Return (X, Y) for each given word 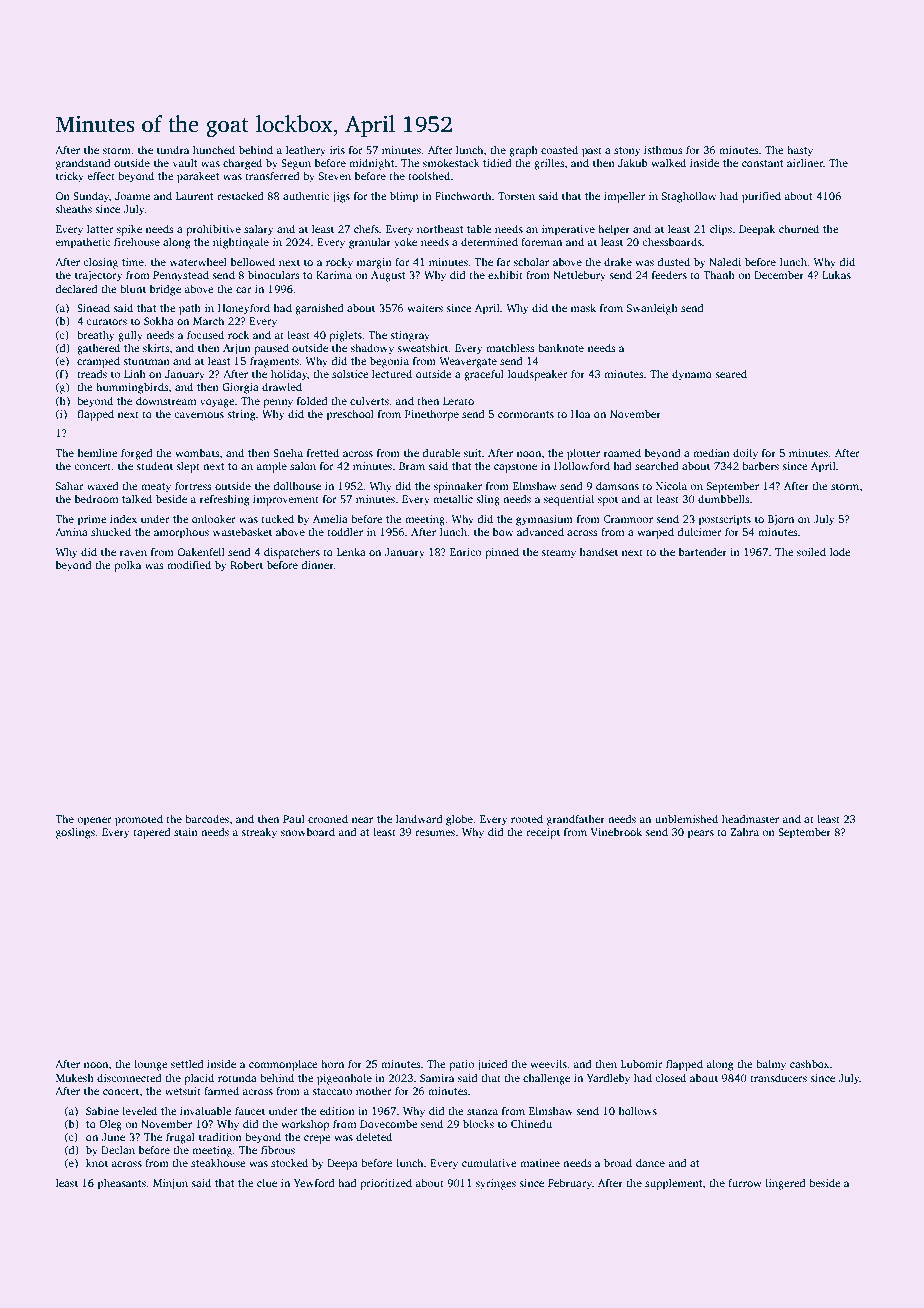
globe (459, 820)
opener (95, 821)
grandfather (576, 820)
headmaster (750, 818)
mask (583, 307)
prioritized (386, 1184)
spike (129, 230)
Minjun (170, 1184)
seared (731, 373)
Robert (246, 565)
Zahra (744, 832)
